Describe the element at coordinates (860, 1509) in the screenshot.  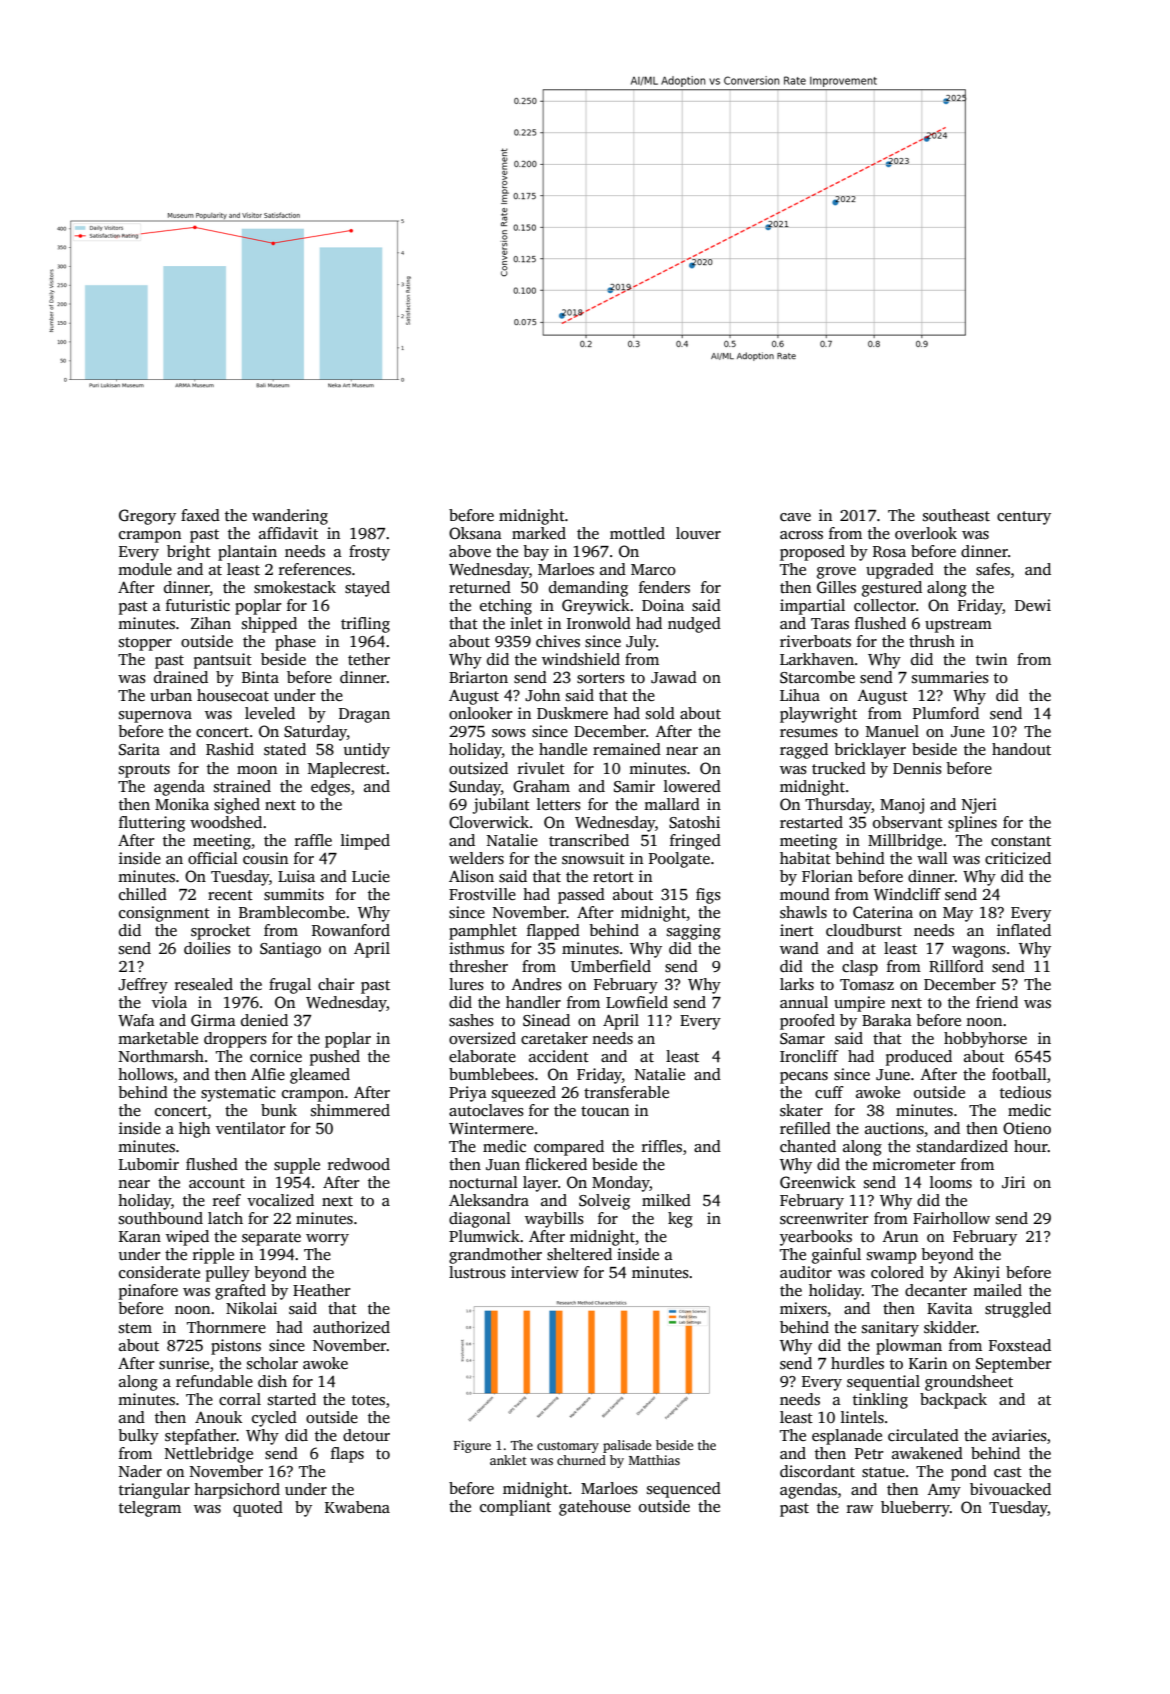
I see `raw` at that location.
